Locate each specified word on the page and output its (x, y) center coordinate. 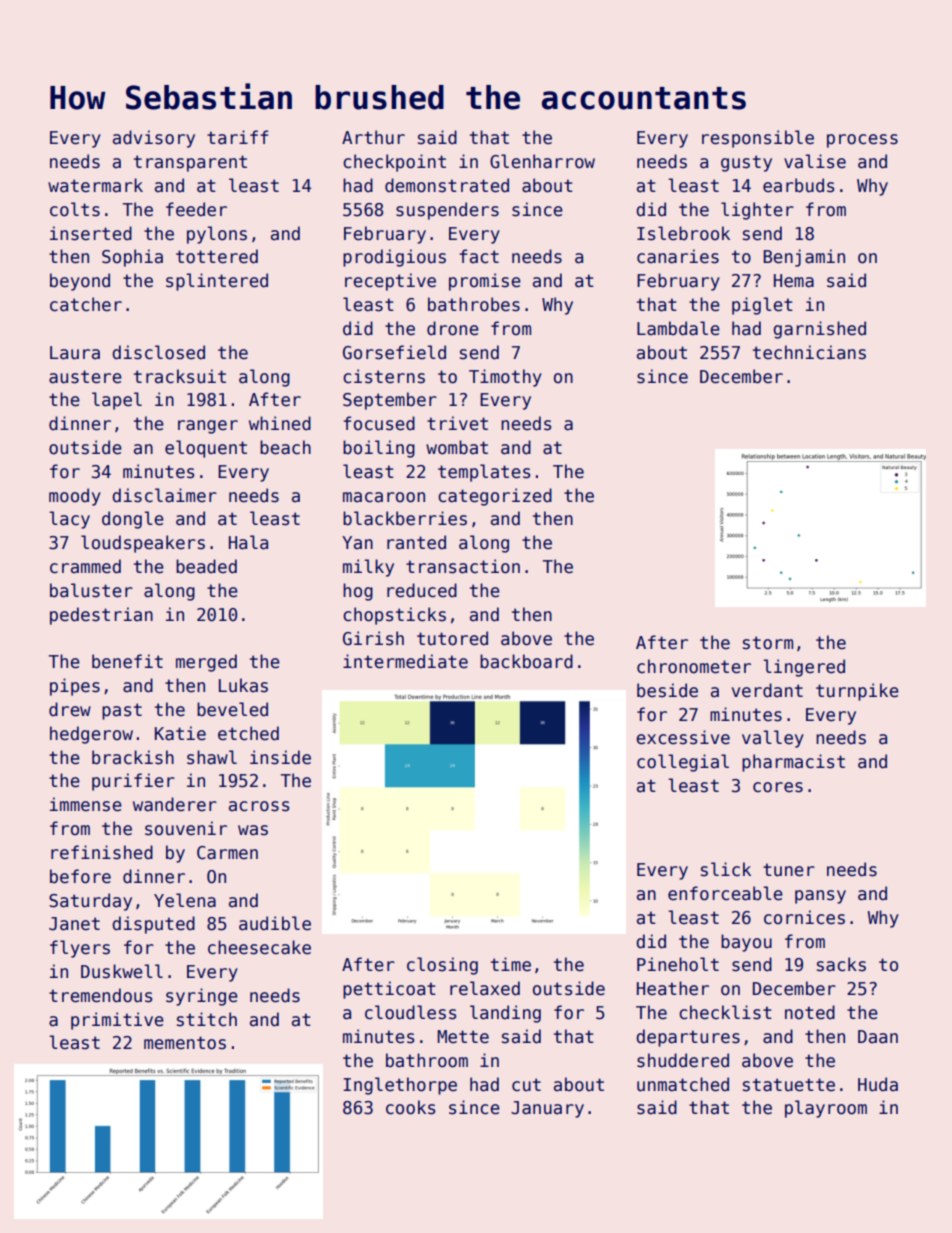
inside (280, 757)
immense (86, 804)
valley (773, 739)
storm (768, 643)
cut (526, 1085)
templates (484, 473)
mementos (185, 1043)
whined (280, 423)
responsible (758, 139)
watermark (95, 185)
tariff (237, 137)
